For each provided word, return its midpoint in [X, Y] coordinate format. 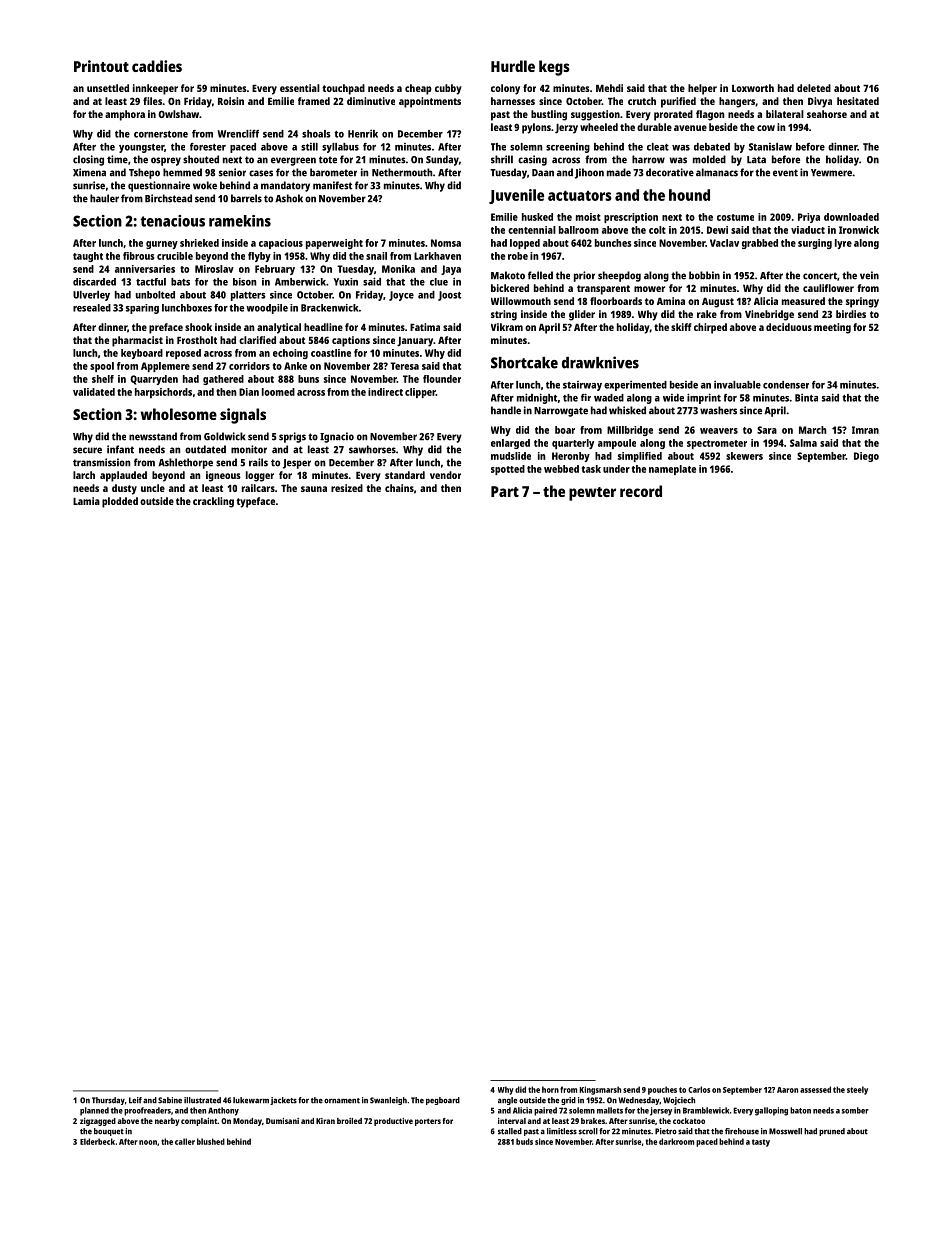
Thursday [108, 1101]
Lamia [86, 501]
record [641, 491]
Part [505, 491]
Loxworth [753, 88]
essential [300, 88]
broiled [349, 1121]
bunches [613, 243]
